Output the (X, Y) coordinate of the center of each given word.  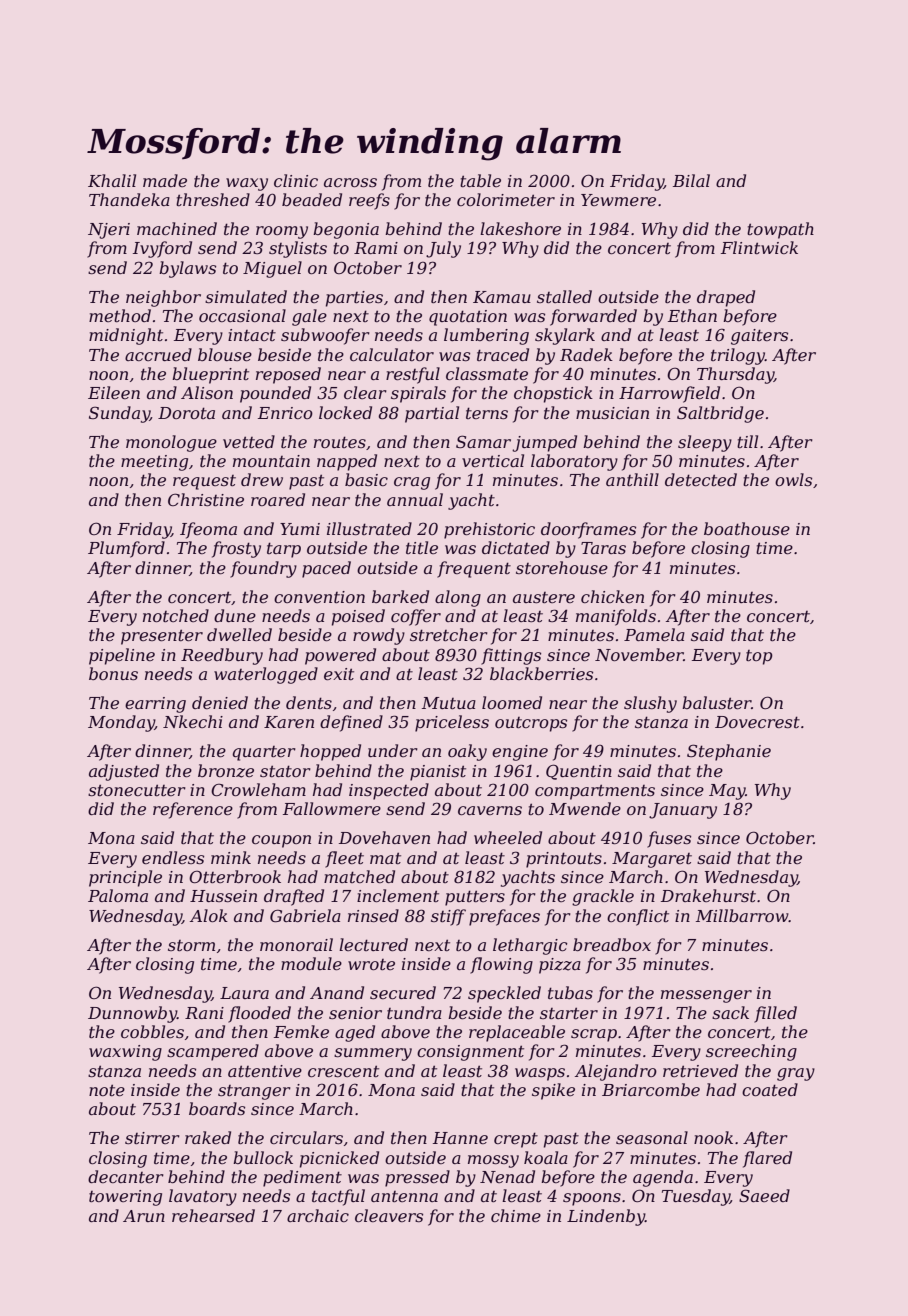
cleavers (389, 1215)
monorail (296, 944)
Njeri (109, 231)
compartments (595, 792)
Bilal (691, 180)
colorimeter (506, 199)
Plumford (126, 549)
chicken (612, 596)
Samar (483, 441)
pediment (302, 1178)
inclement (398, 895)
